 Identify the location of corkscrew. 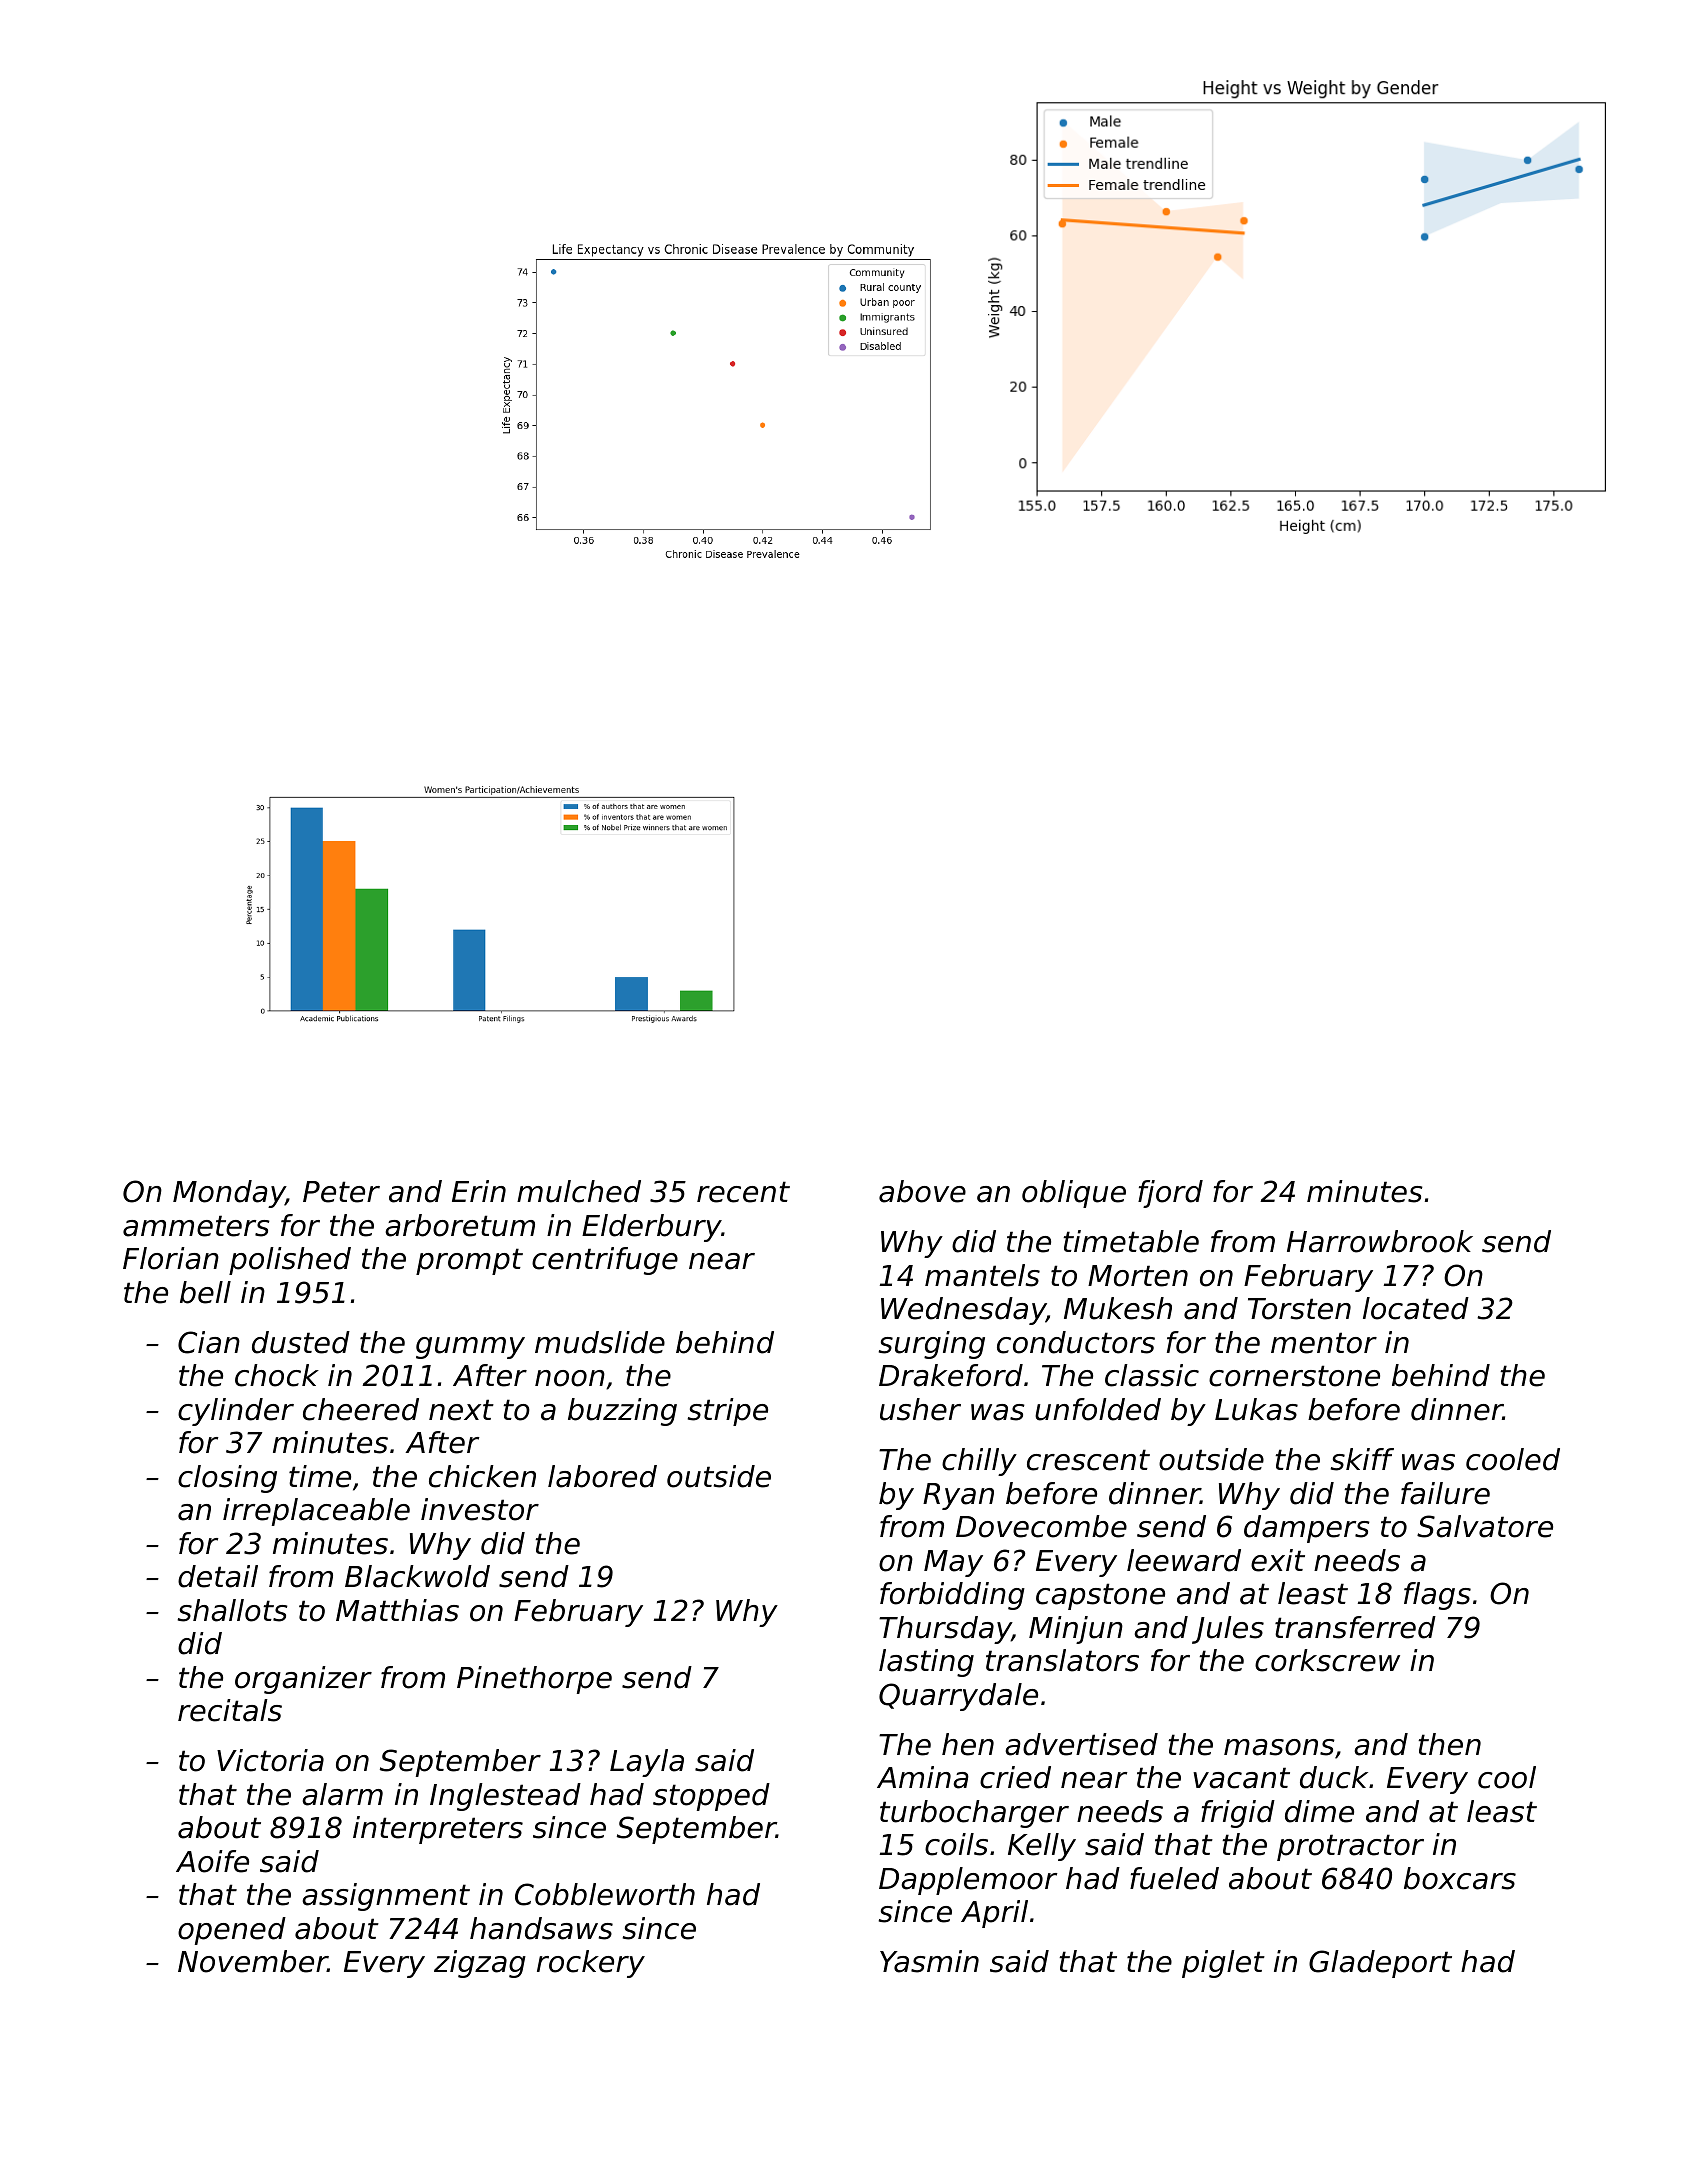
(1327, 1660).
